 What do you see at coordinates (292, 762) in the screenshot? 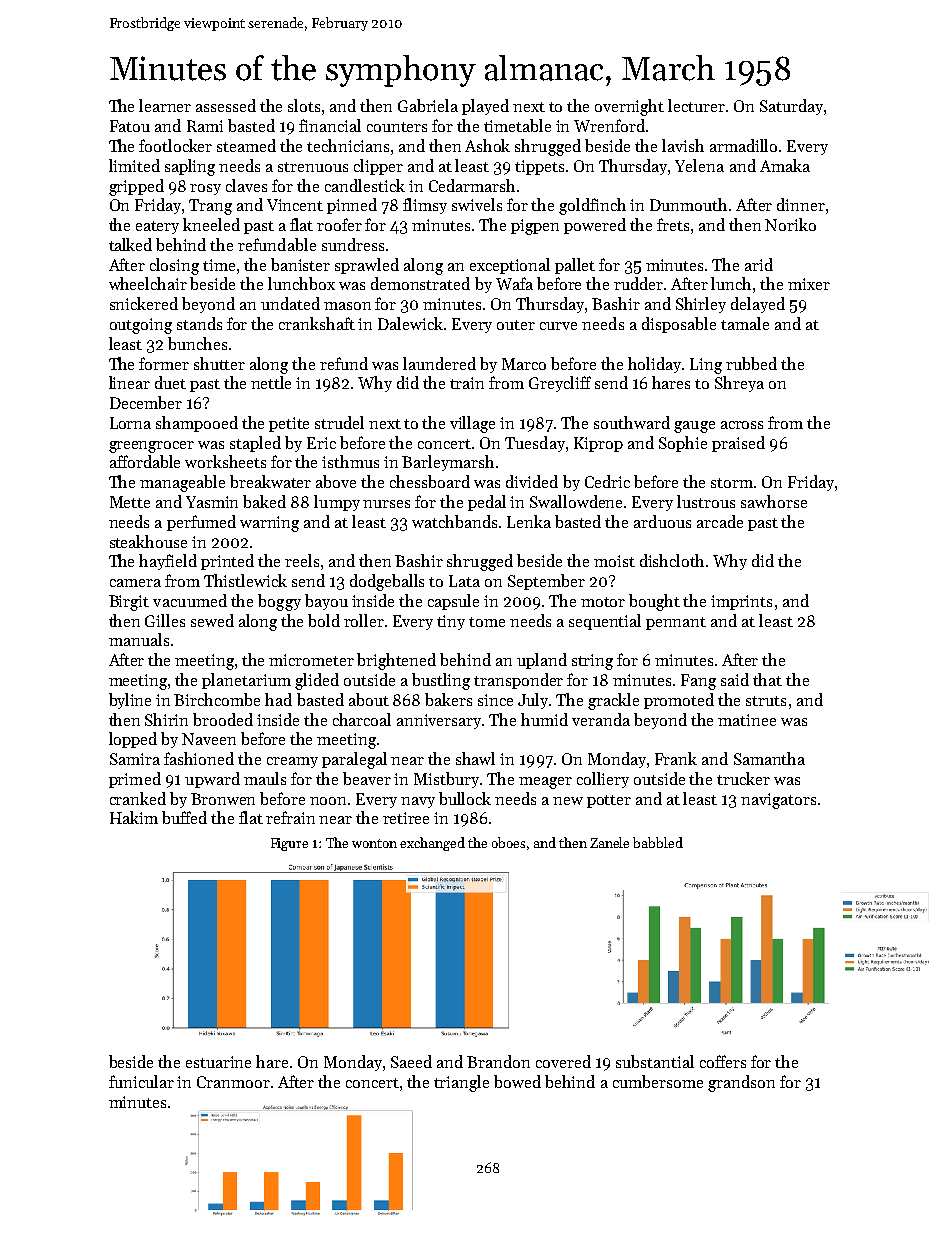
I see `creamy` at bounding box center [292, 762].
